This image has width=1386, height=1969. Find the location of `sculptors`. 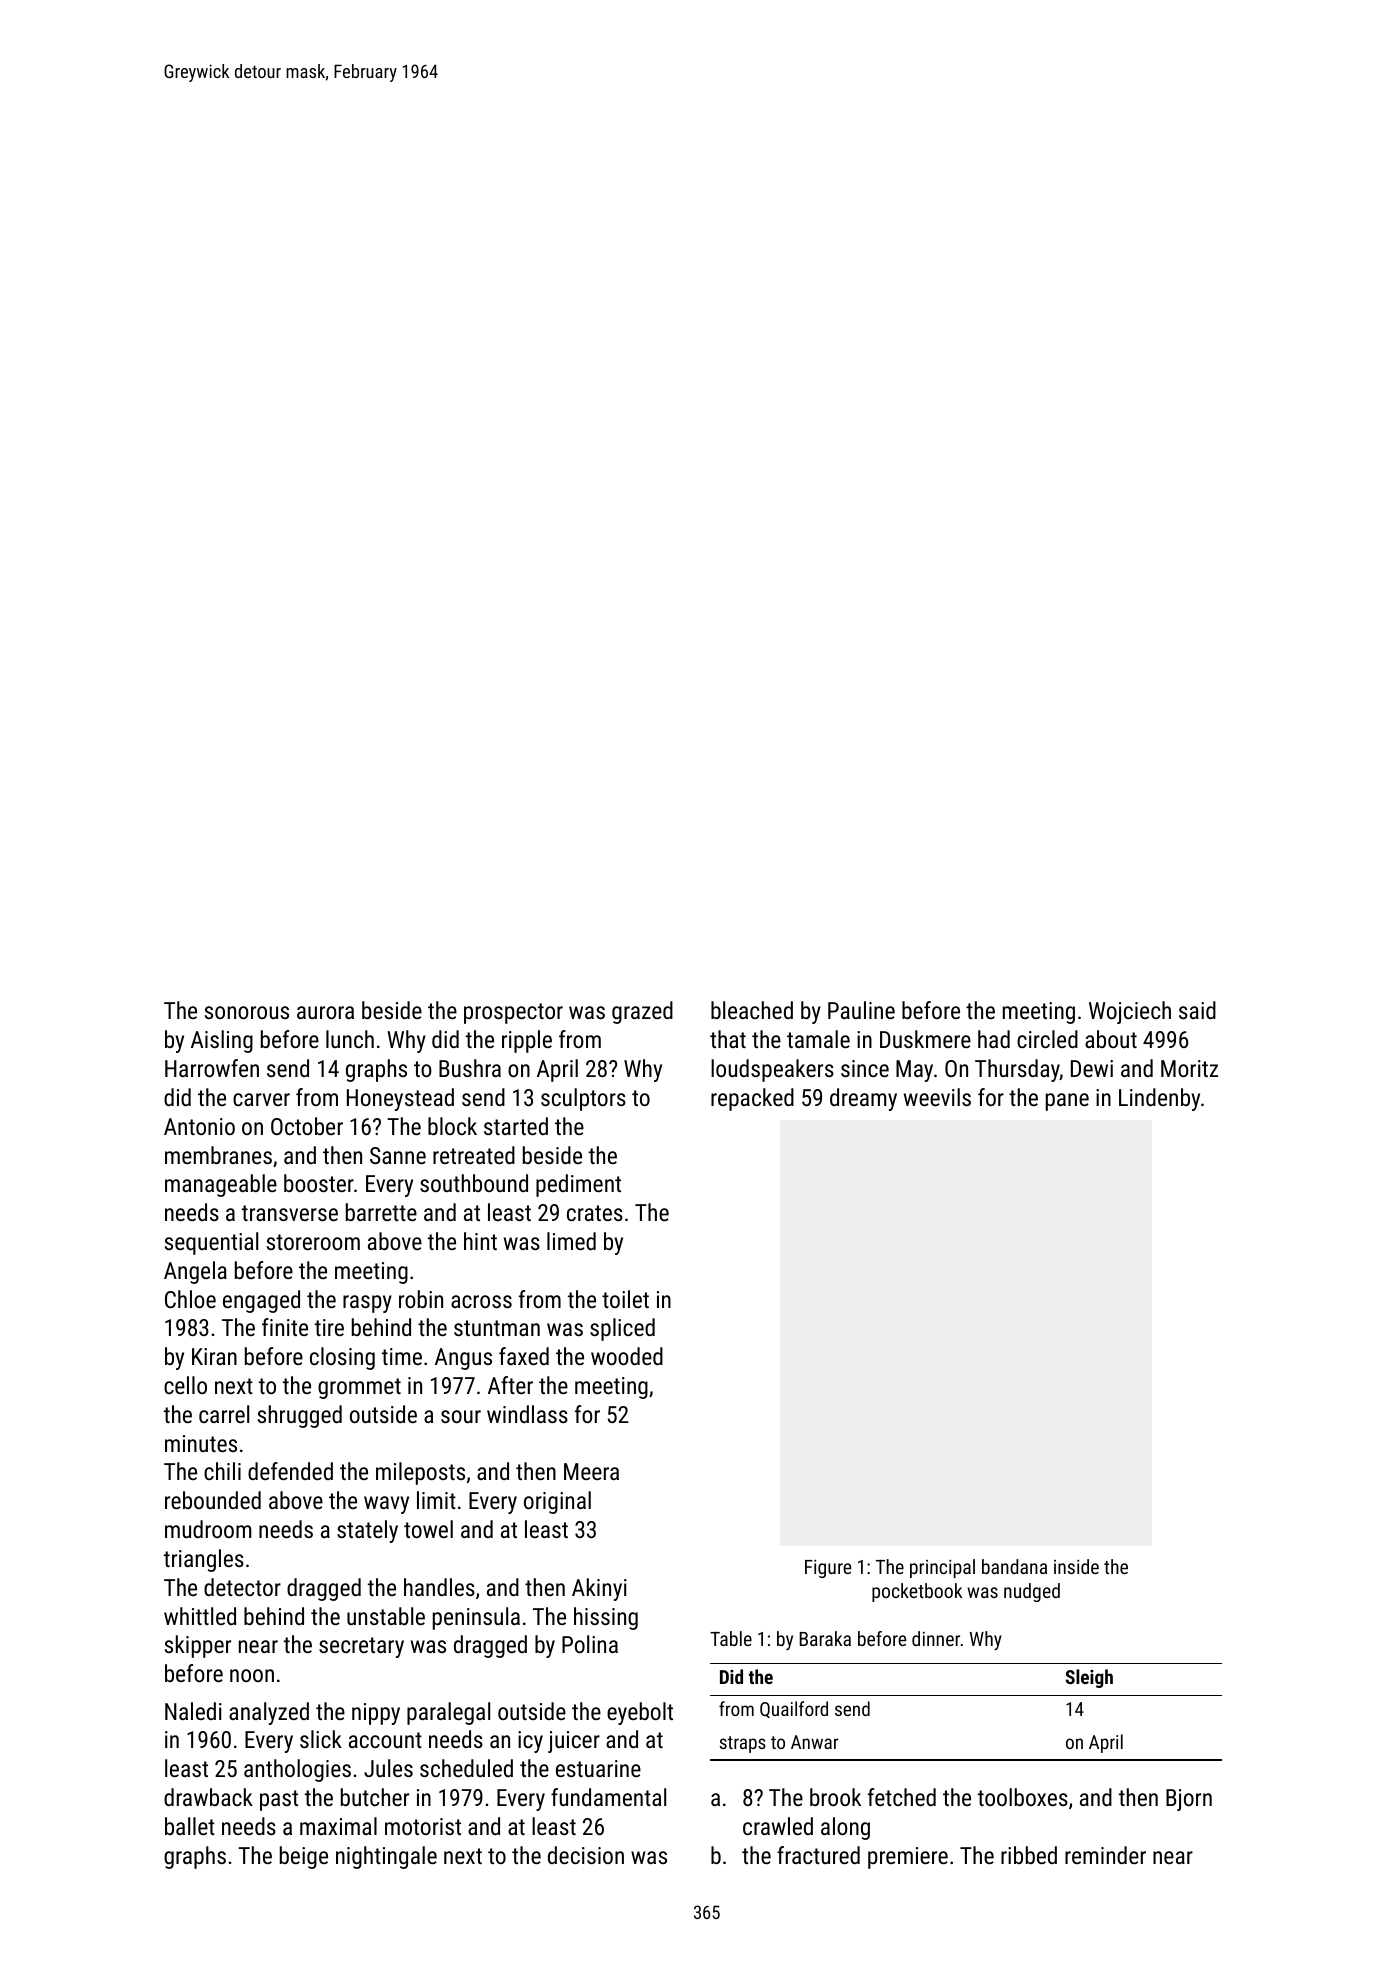

sculptors is located at coordinates (583, 1099).
